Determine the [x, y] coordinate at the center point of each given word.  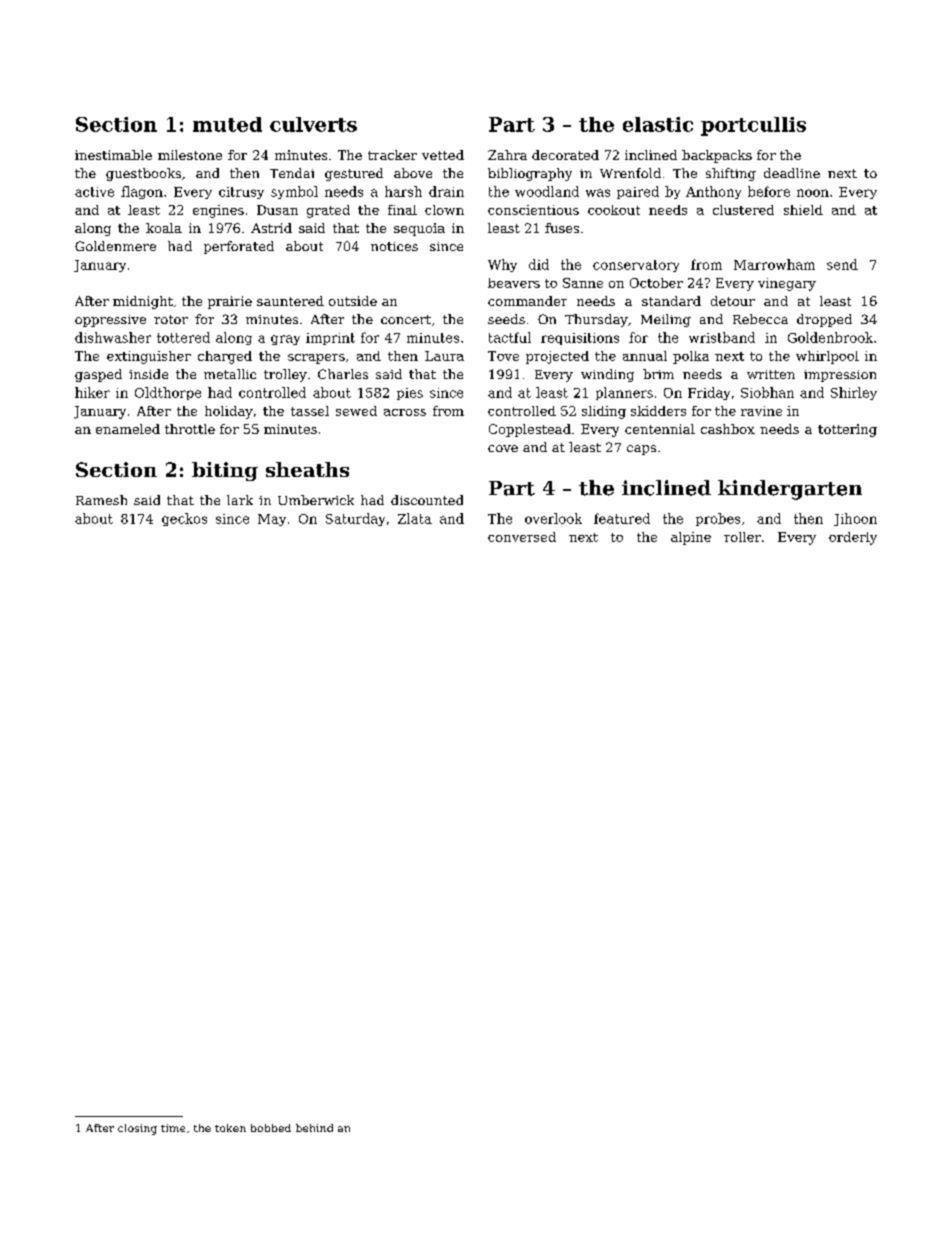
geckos [184, 519]
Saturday [355, 519]
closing [137, 1129]
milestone [190, 155]
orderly [853, 538]
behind [314, 1128]
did [539, 264]
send [842, 264]
